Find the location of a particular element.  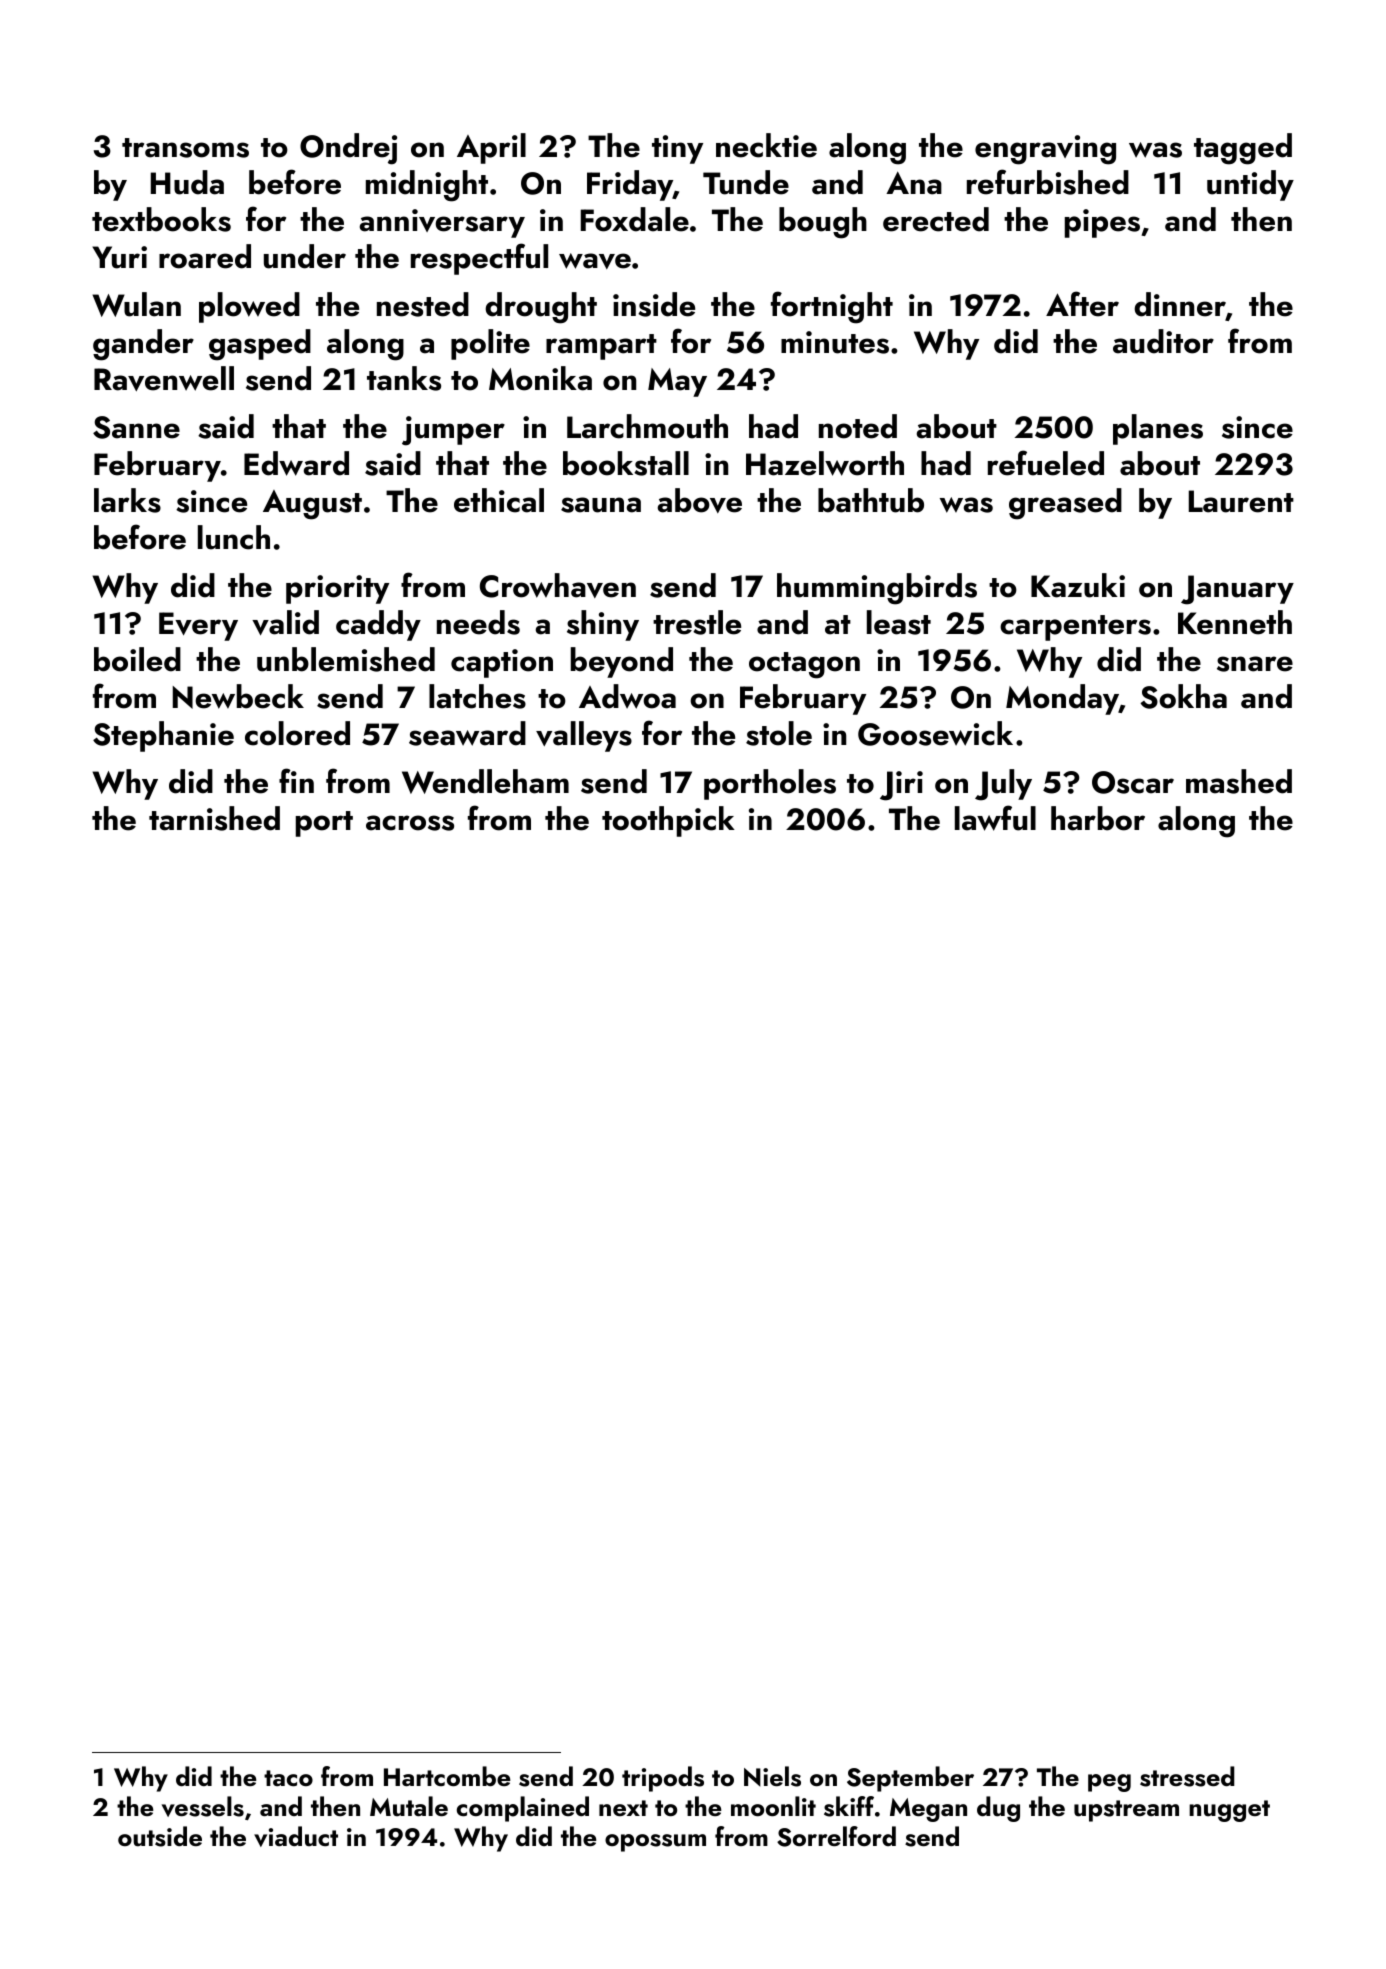

lunch is located at coordinates (234, 537).
